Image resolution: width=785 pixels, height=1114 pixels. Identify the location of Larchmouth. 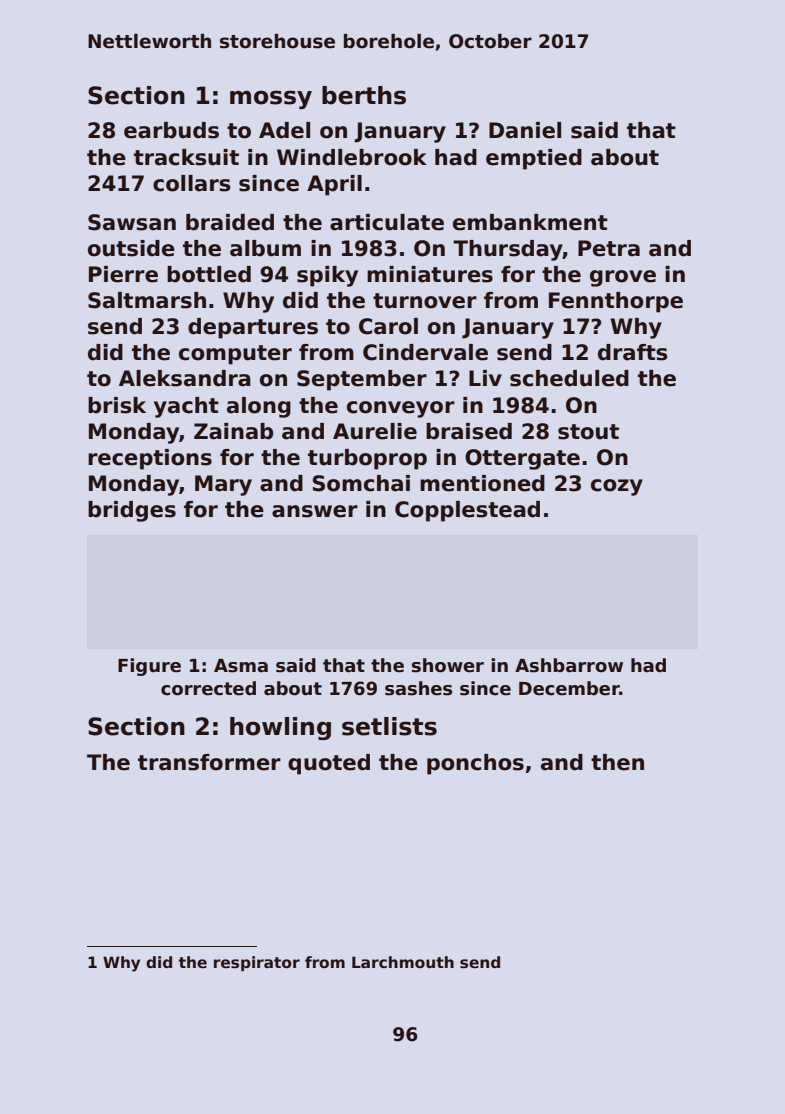
(403, 962).
